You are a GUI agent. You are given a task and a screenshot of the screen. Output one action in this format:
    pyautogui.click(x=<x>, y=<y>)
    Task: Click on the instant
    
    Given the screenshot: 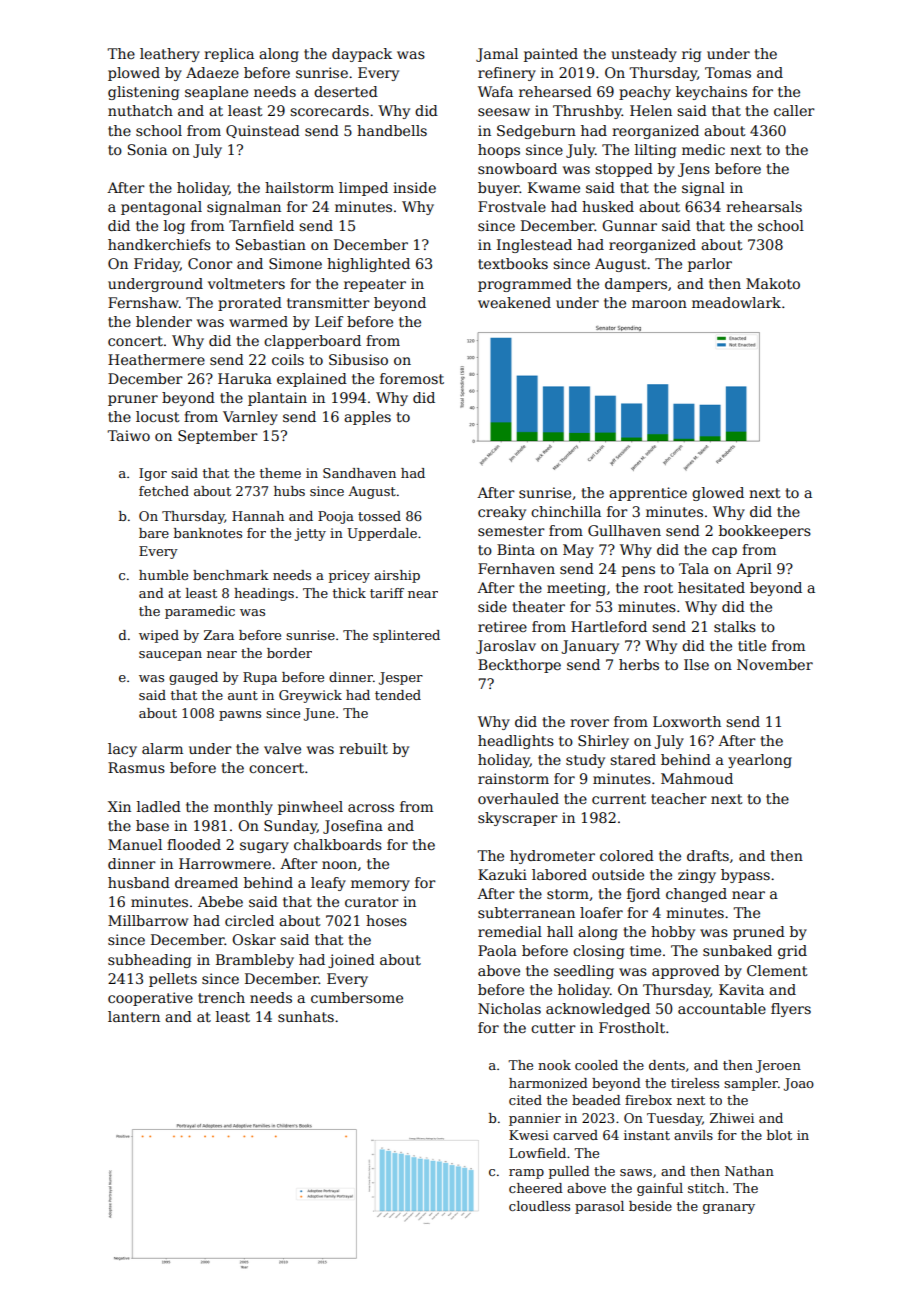 What is the action you would take?
    pyautogui.click(x=647, y=1135)
